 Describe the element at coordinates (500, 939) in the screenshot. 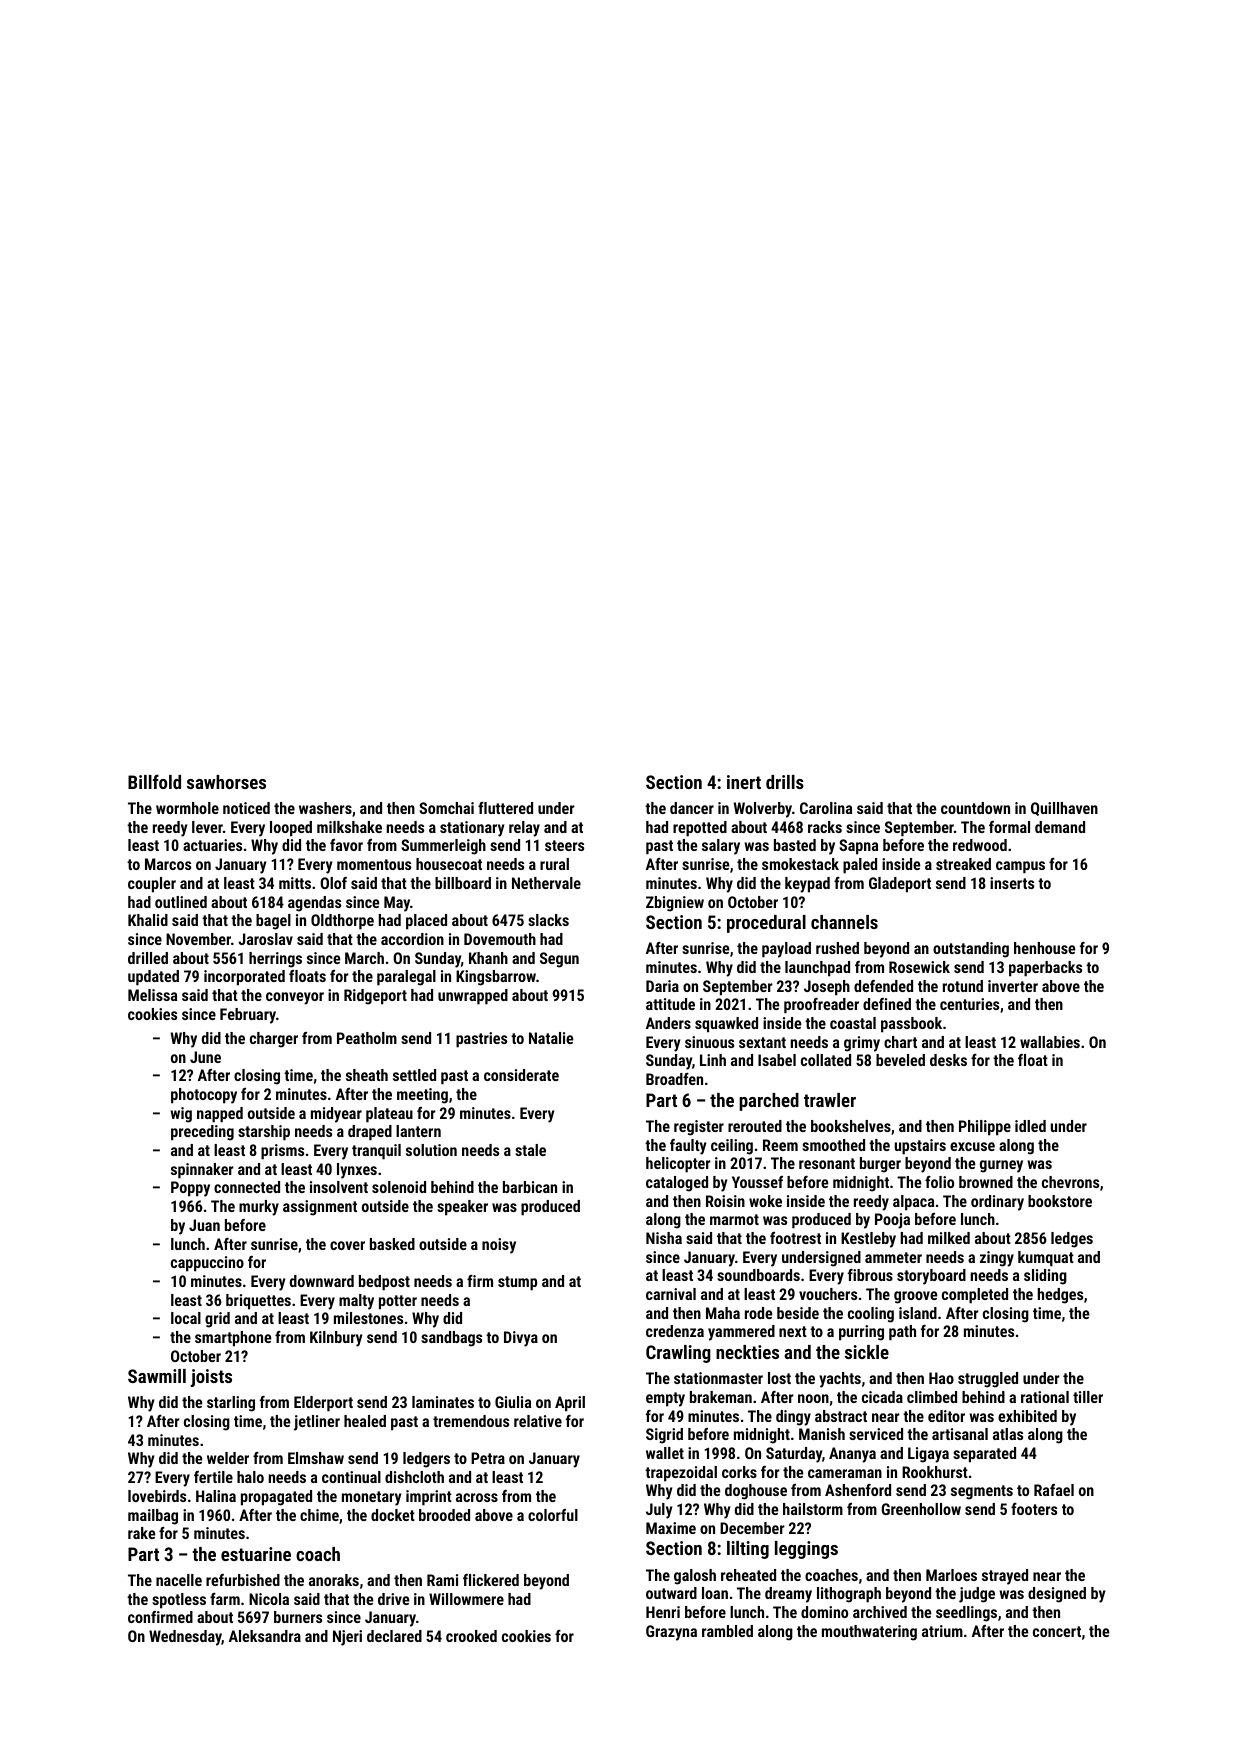

I see `Dovemouth` at that location.
